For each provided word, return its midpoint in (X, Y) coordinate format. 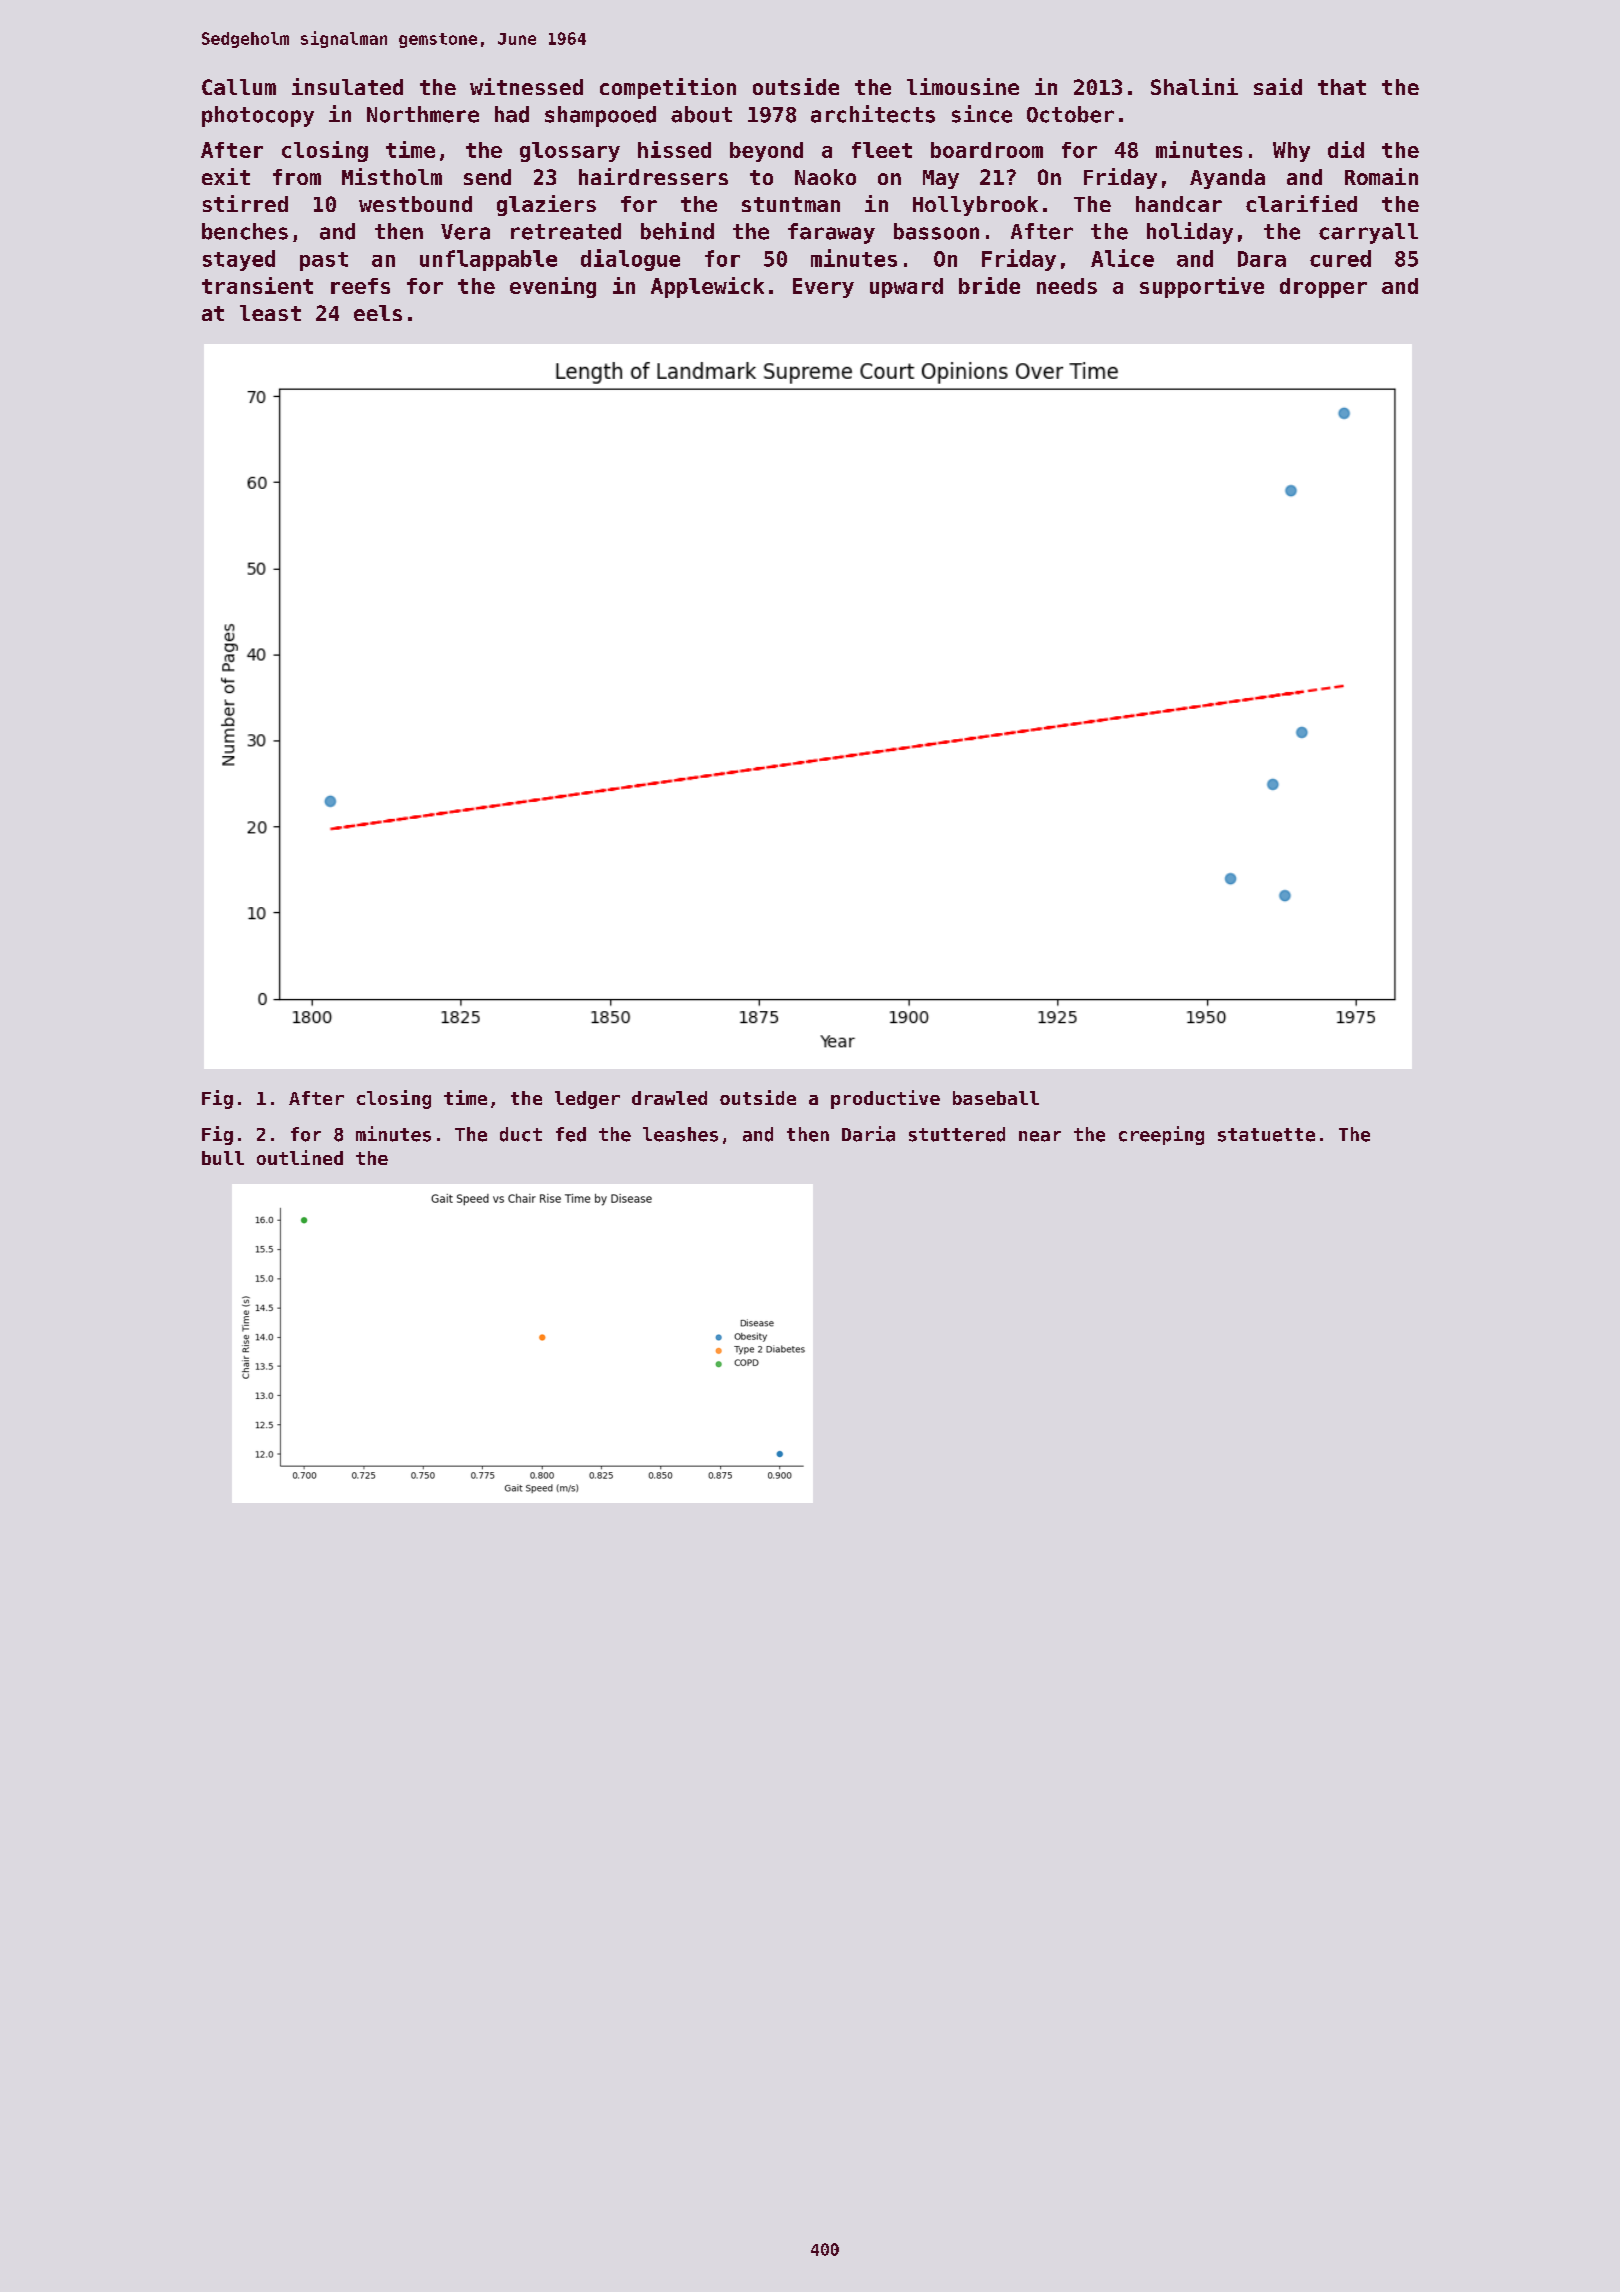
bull (223, 1158)
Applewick (707, 287)
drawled (669, 1098)
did (1346, 149)
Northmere (423, 114)
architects (873, 114)
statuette (1266, 1135)
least (270, 313)
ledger (587, 1100)
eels (378, 313)
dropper (1323, 288)
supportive (1202, 287)
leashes (680, 1134)
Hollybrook (975, 206)
